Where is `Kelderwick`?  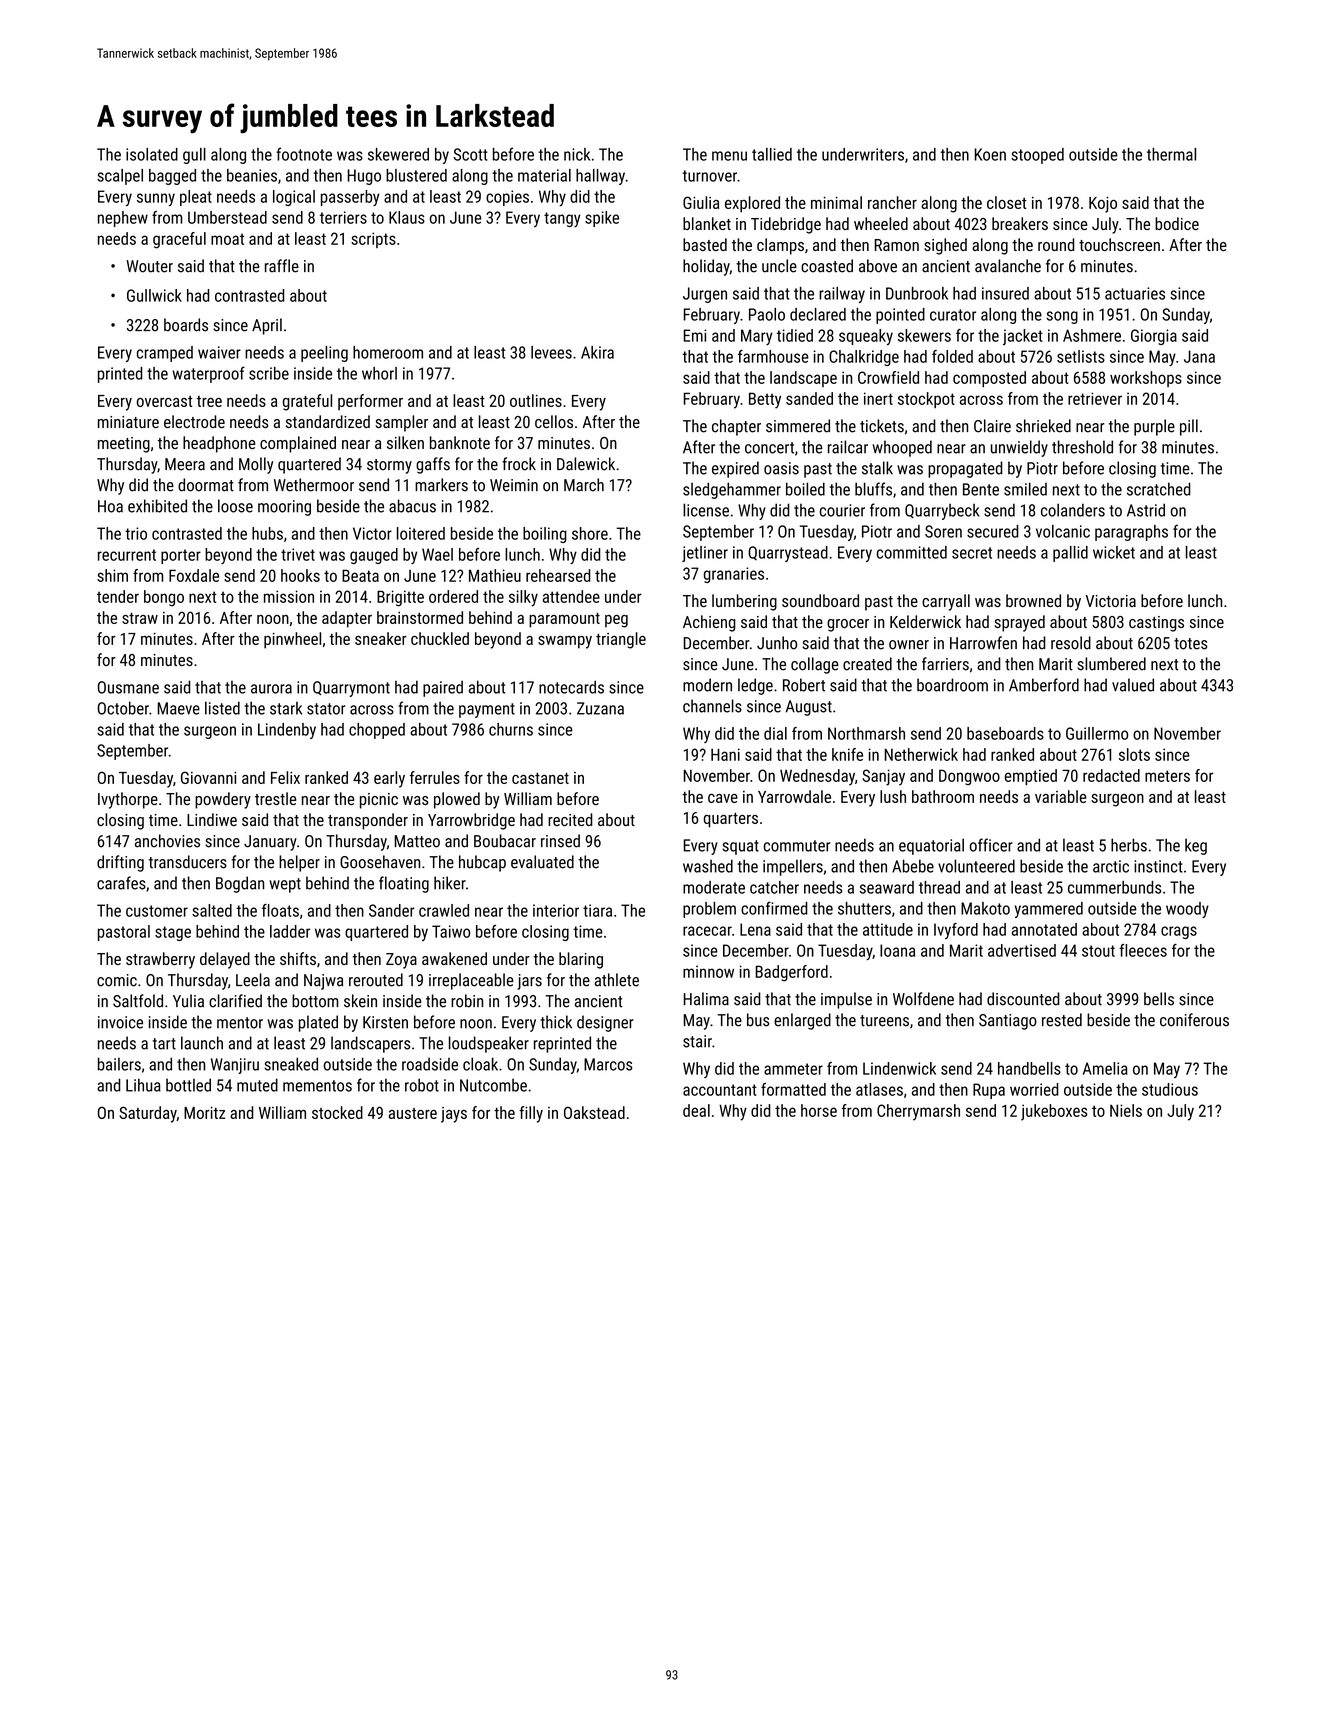 Kelderwick is located at coordinates (925, 621).
